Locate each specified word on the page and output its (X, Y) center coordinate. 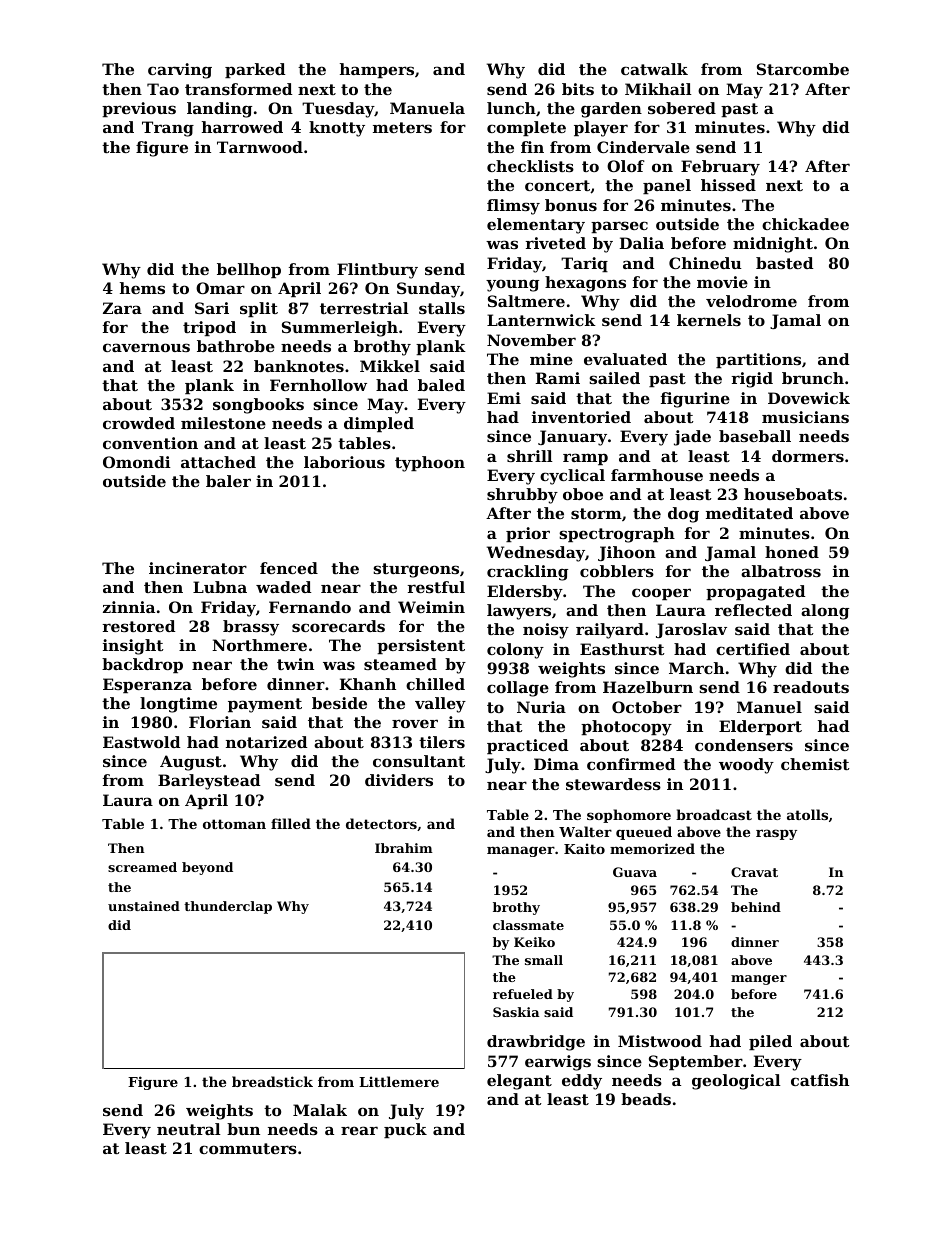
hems (142, 288)
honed (792, 552)
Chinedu (705, 263)
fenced (289, 568)
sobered (682, 108)
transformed (238, 89)
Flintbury (377, 271)
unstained (144, 906)
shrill (530, 456)
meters (402, 127)
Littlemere (399, 1081)
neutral (189, 1129)
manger (759, 980)
